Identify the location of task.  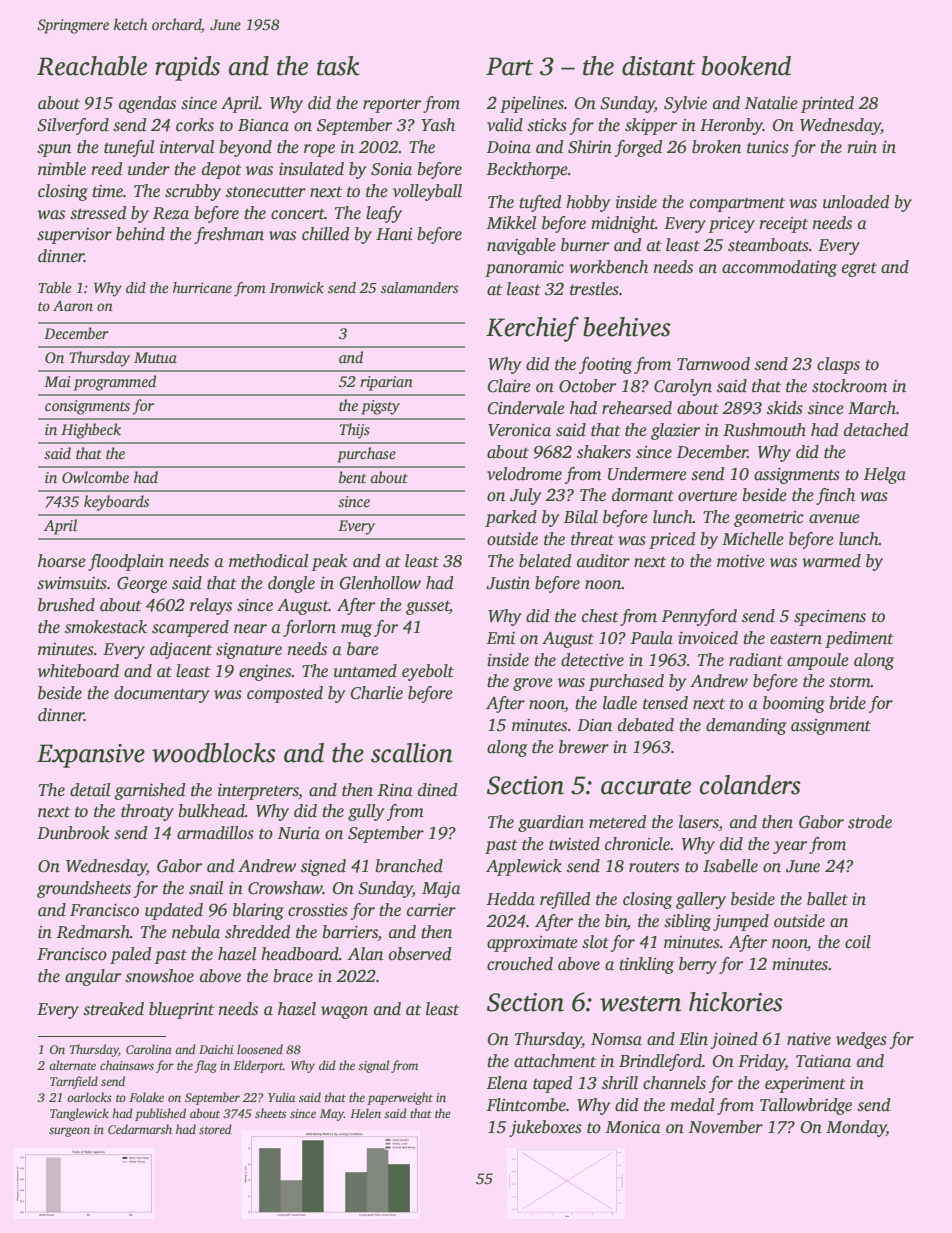
(338, 66).
